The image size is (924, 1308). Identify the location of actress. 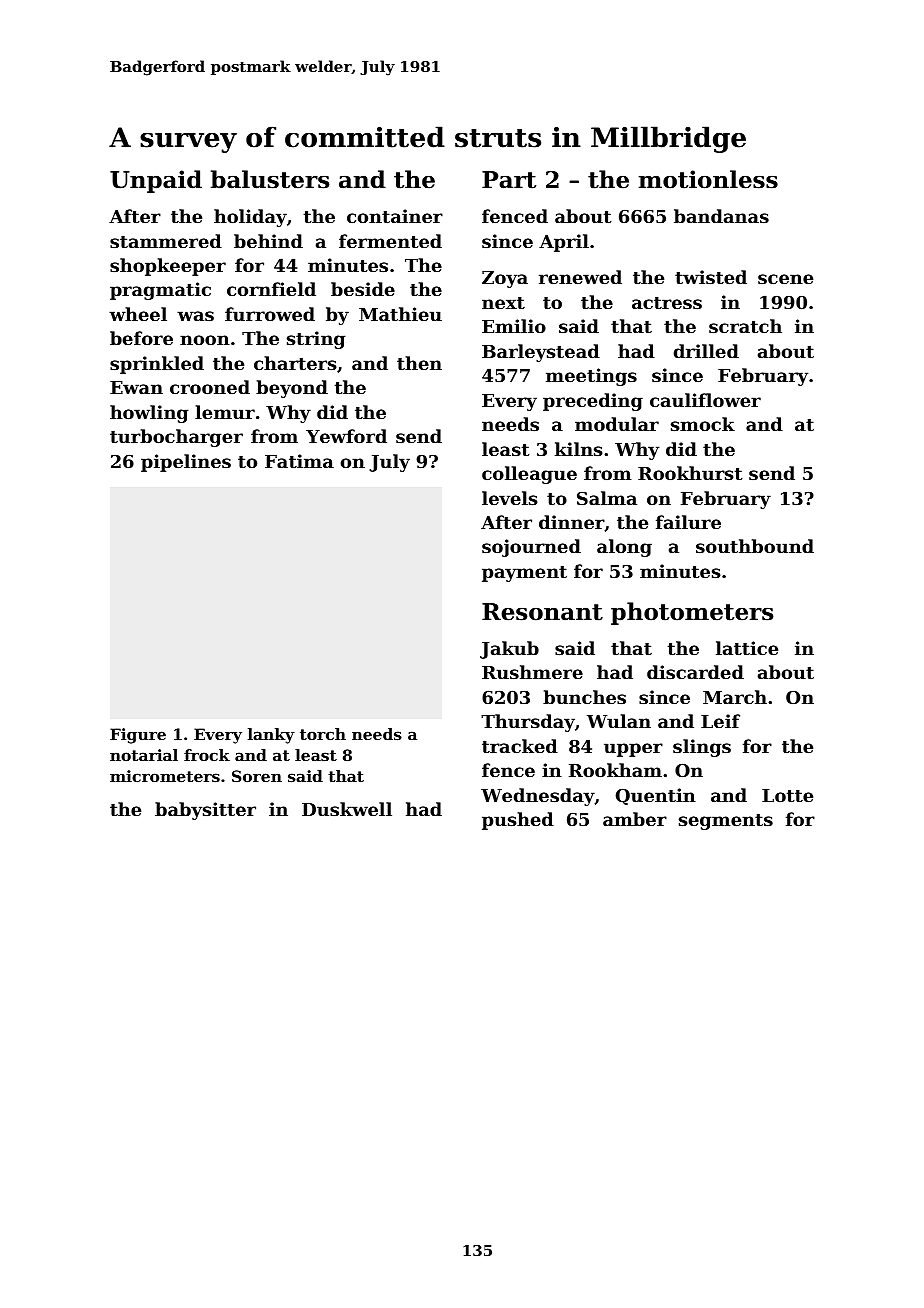
(667, 303).
